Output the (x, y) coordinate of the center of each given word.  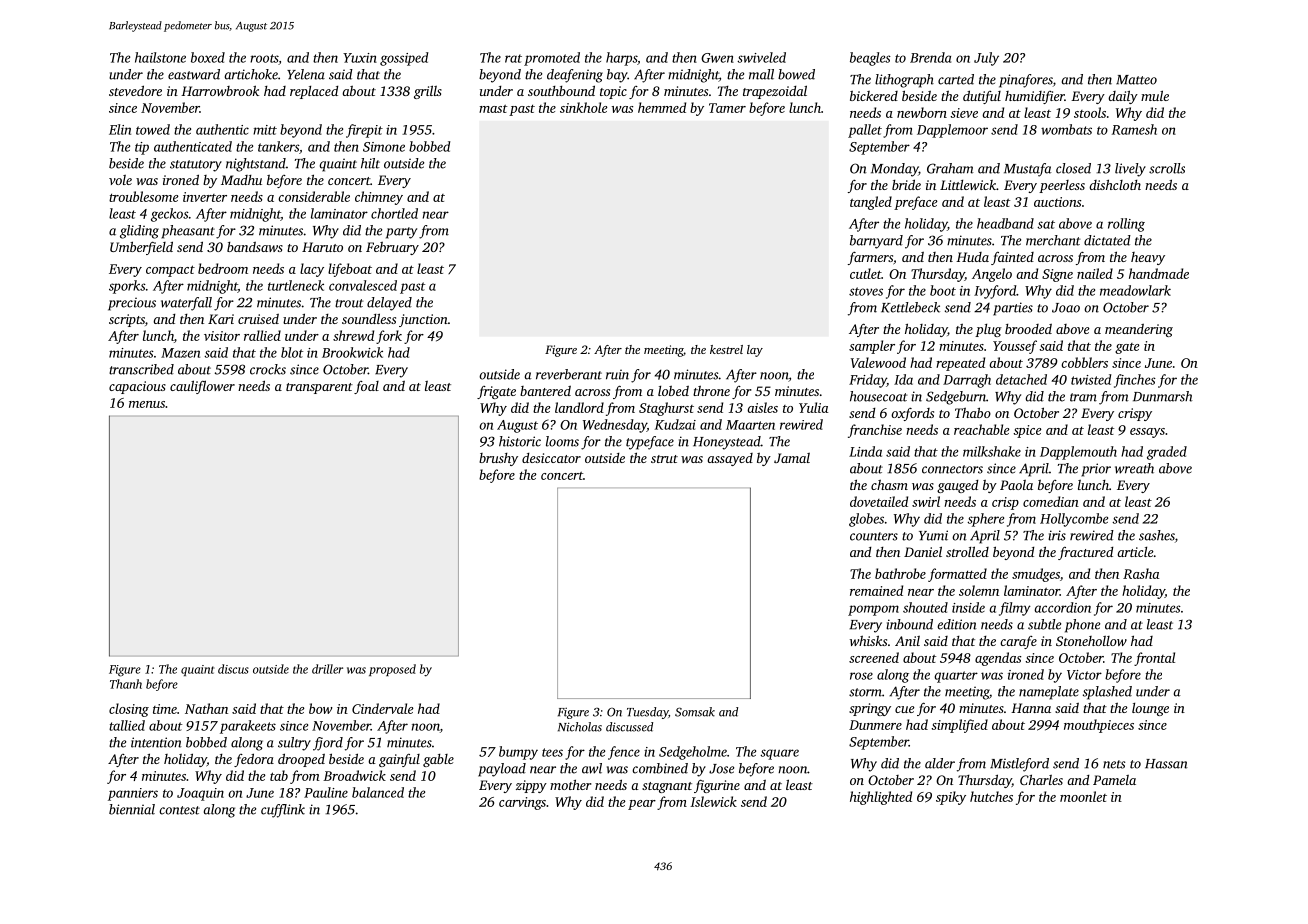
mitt (265, 130)
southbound (561, 90)
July (986, 59)
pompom (873, 610)
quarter (956, 677)
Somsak (695, 712)
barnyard (876, 242)
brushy (498, 459)
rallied (262, 335)
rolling (1126, 225)
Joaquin (200, 794)
